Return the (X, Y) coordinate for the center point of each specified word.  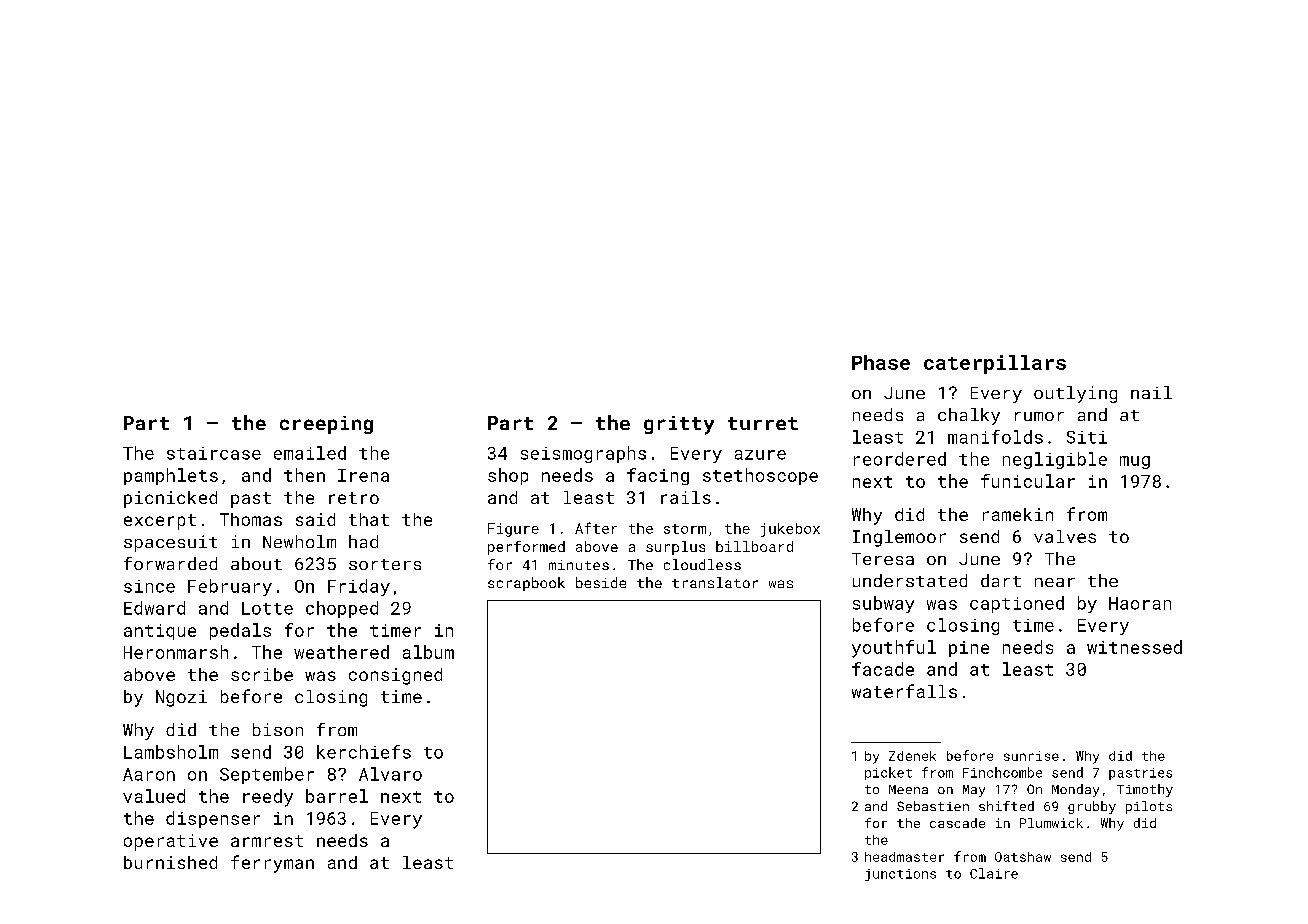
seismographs (583, 454)
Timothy (1145, 790)
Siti (1087, 437)
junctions (900, 875)
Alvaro (390, 774)
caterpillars (995, 364)
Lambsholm (171, 752)
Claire (994, 873)
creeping (326, 425)
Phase (881, 362)
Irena (363, 475)
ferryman (272, 864)
